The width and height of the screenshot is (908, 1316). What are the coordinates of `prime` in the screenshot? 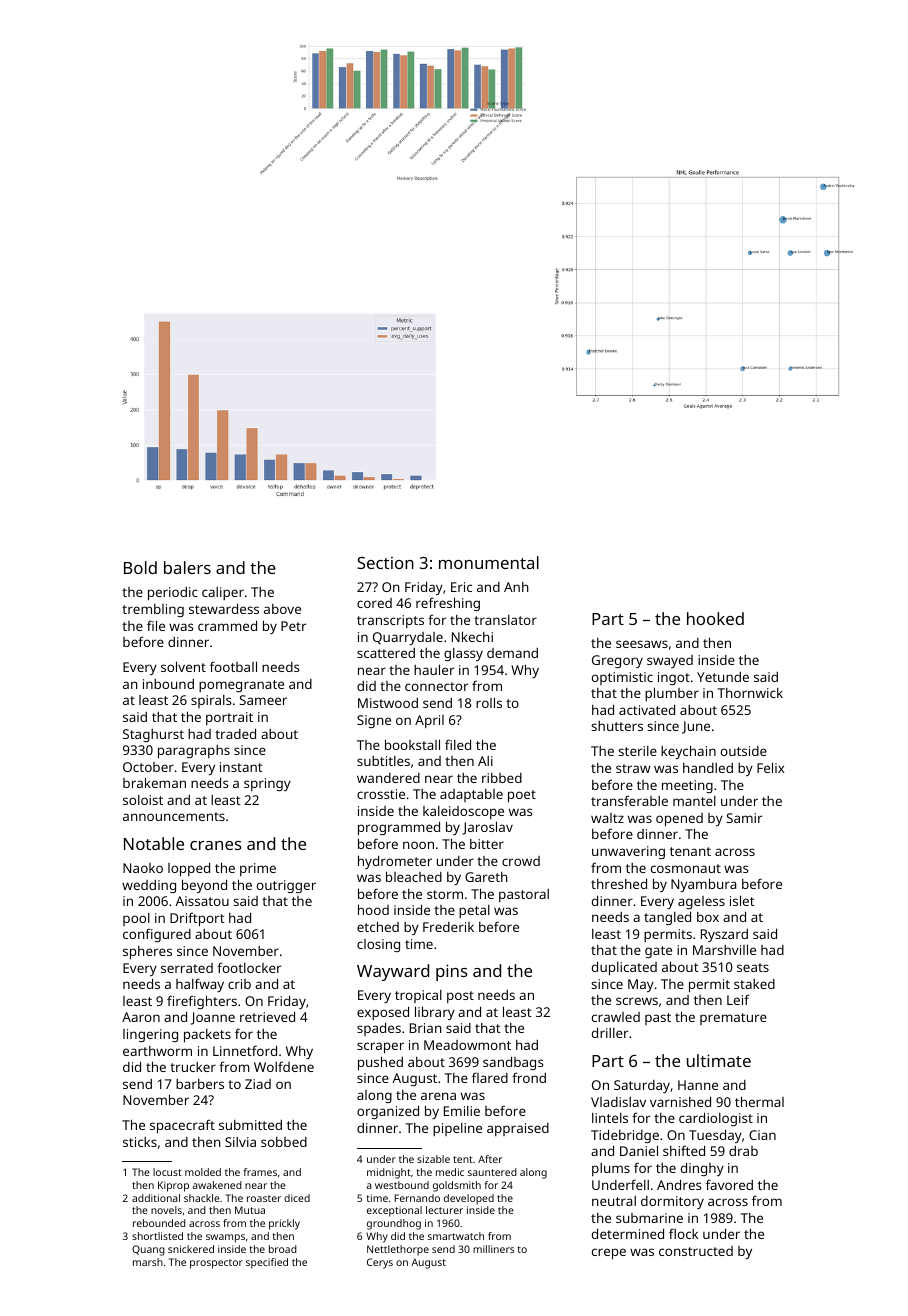 It's located at (258, 869).
